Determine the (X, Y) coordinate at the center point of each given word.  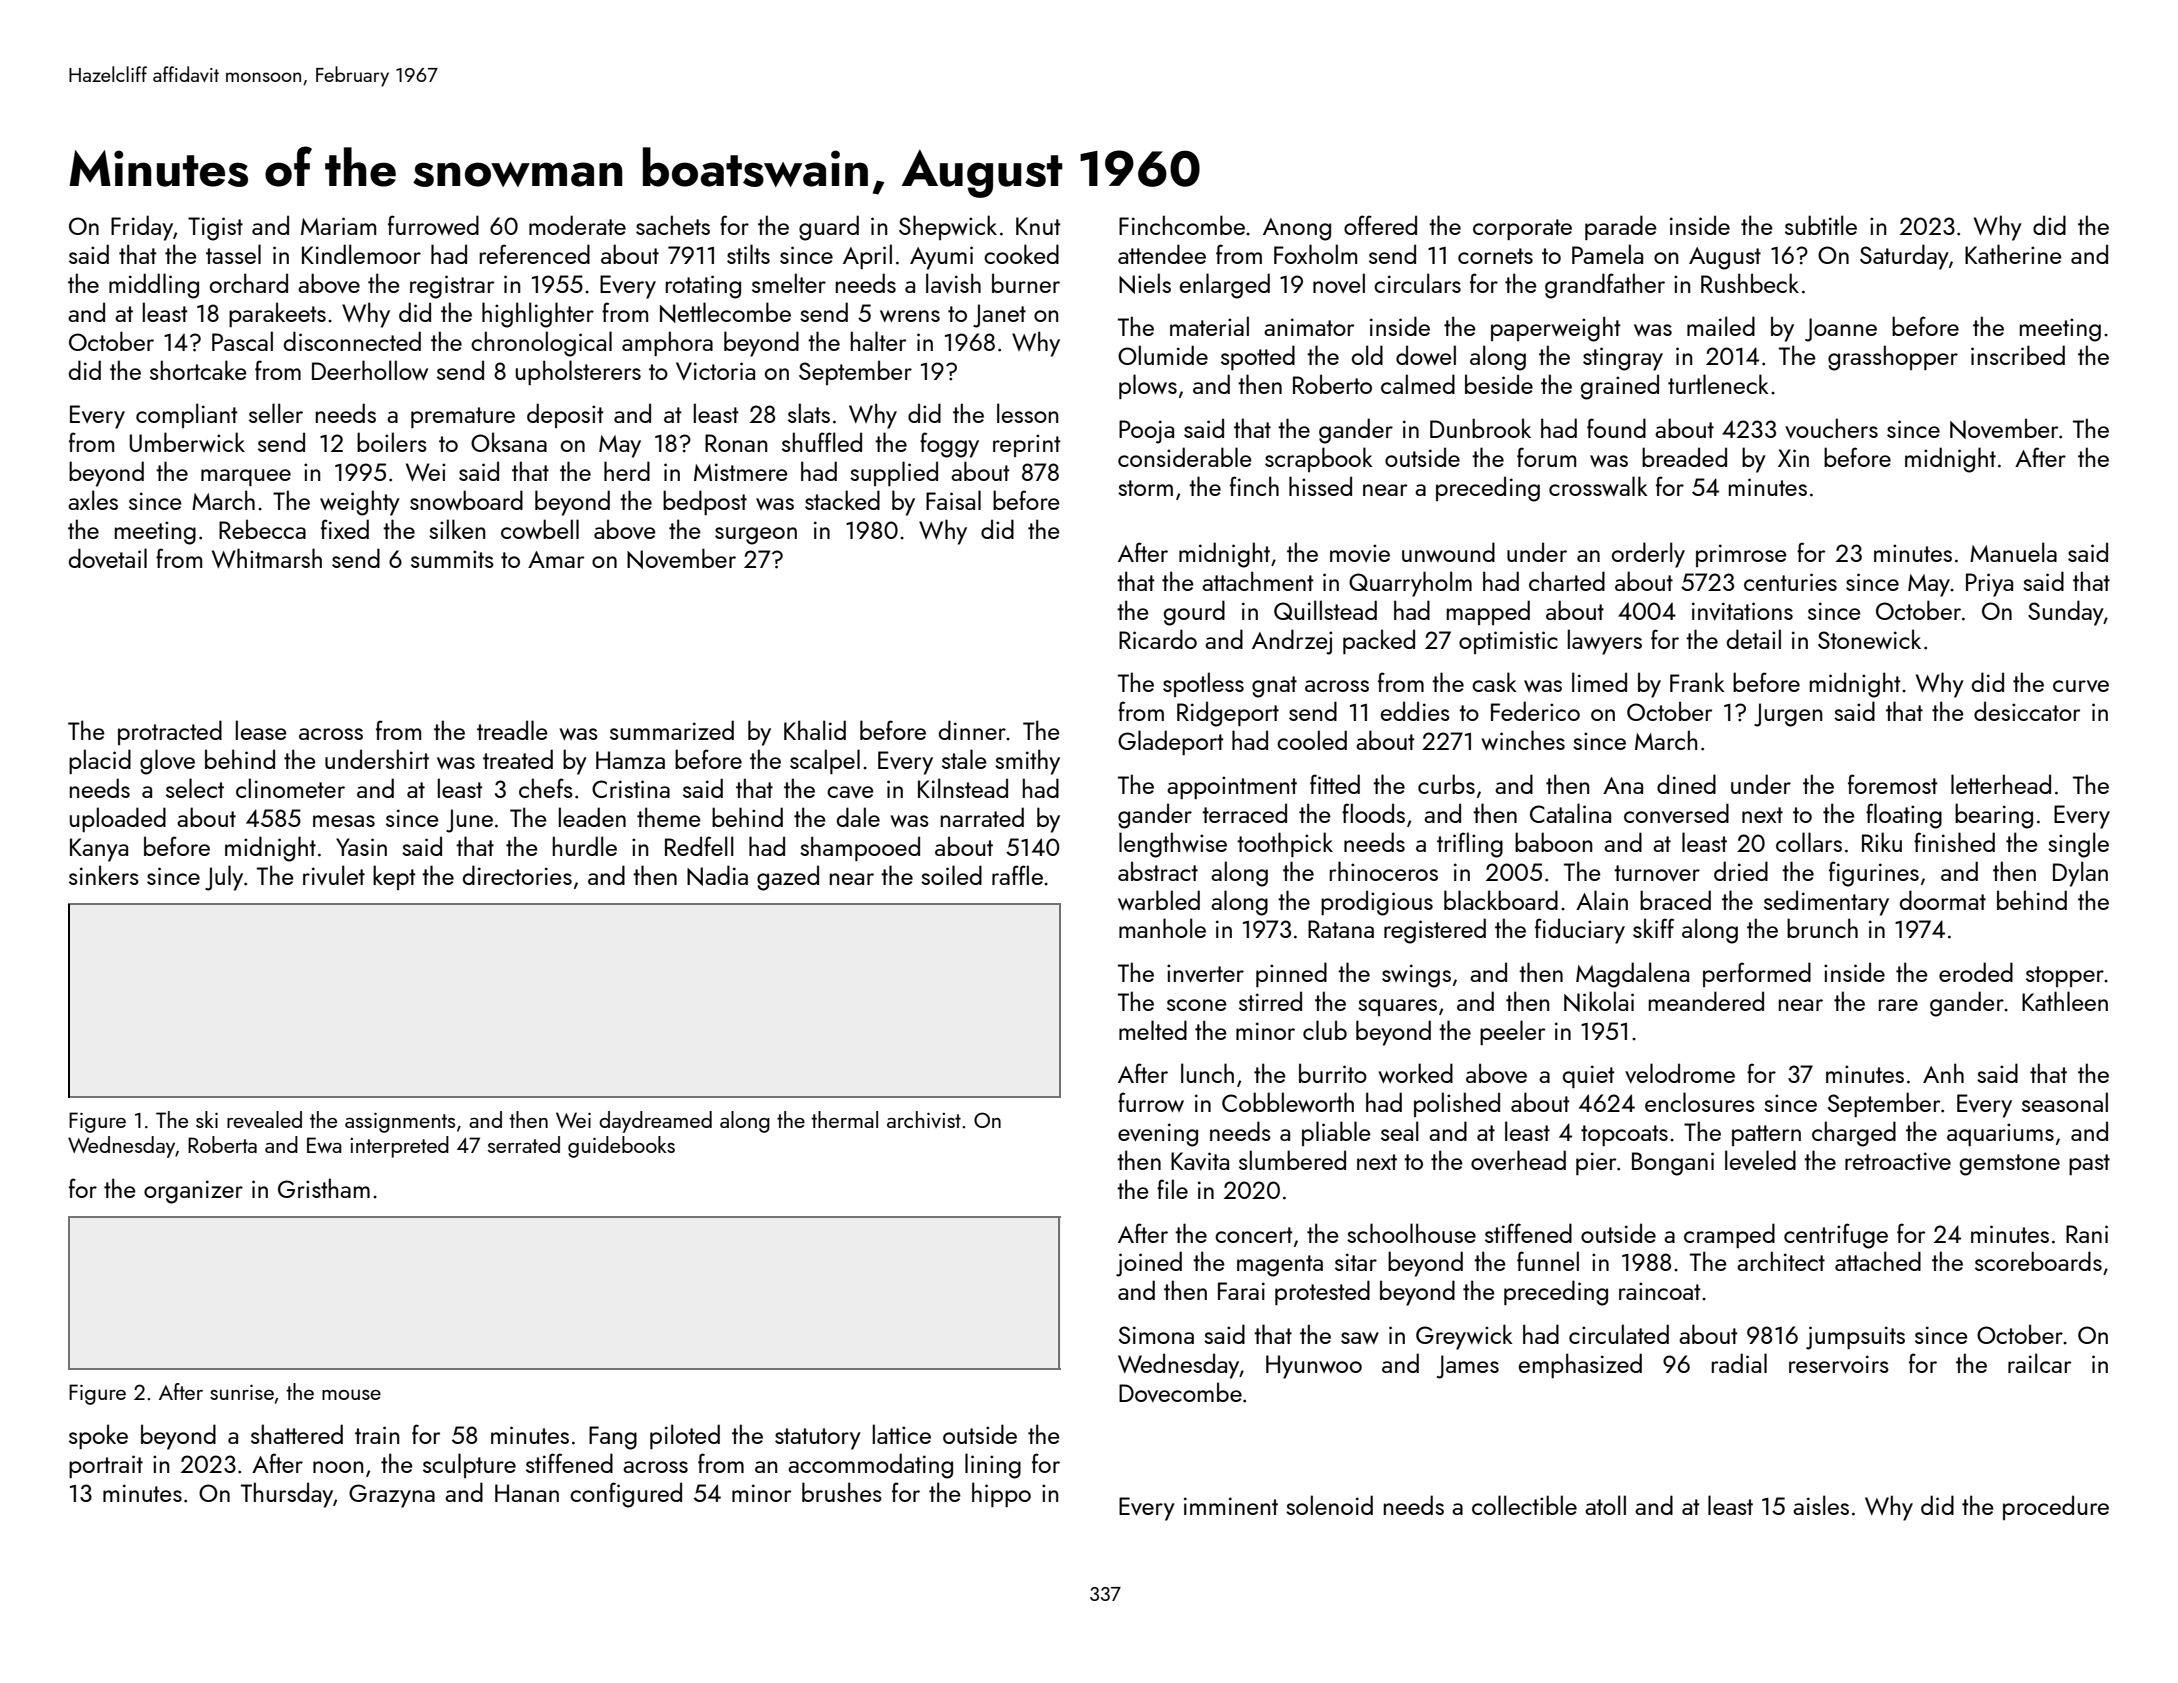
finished (1954, 842)
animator (1309, 327)
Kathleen (2065, 1001)
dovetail (108, 558)
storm (1145, 488)
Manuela (2013, 552)
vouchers (1831, 428)
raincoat (1659, 1291)
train (377, 1435)
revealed (264, 1119)
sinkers (104, 875)
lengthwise (1173, 845)
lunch (1207, 1073)
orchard (249, 283)
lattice (902, 1434)
